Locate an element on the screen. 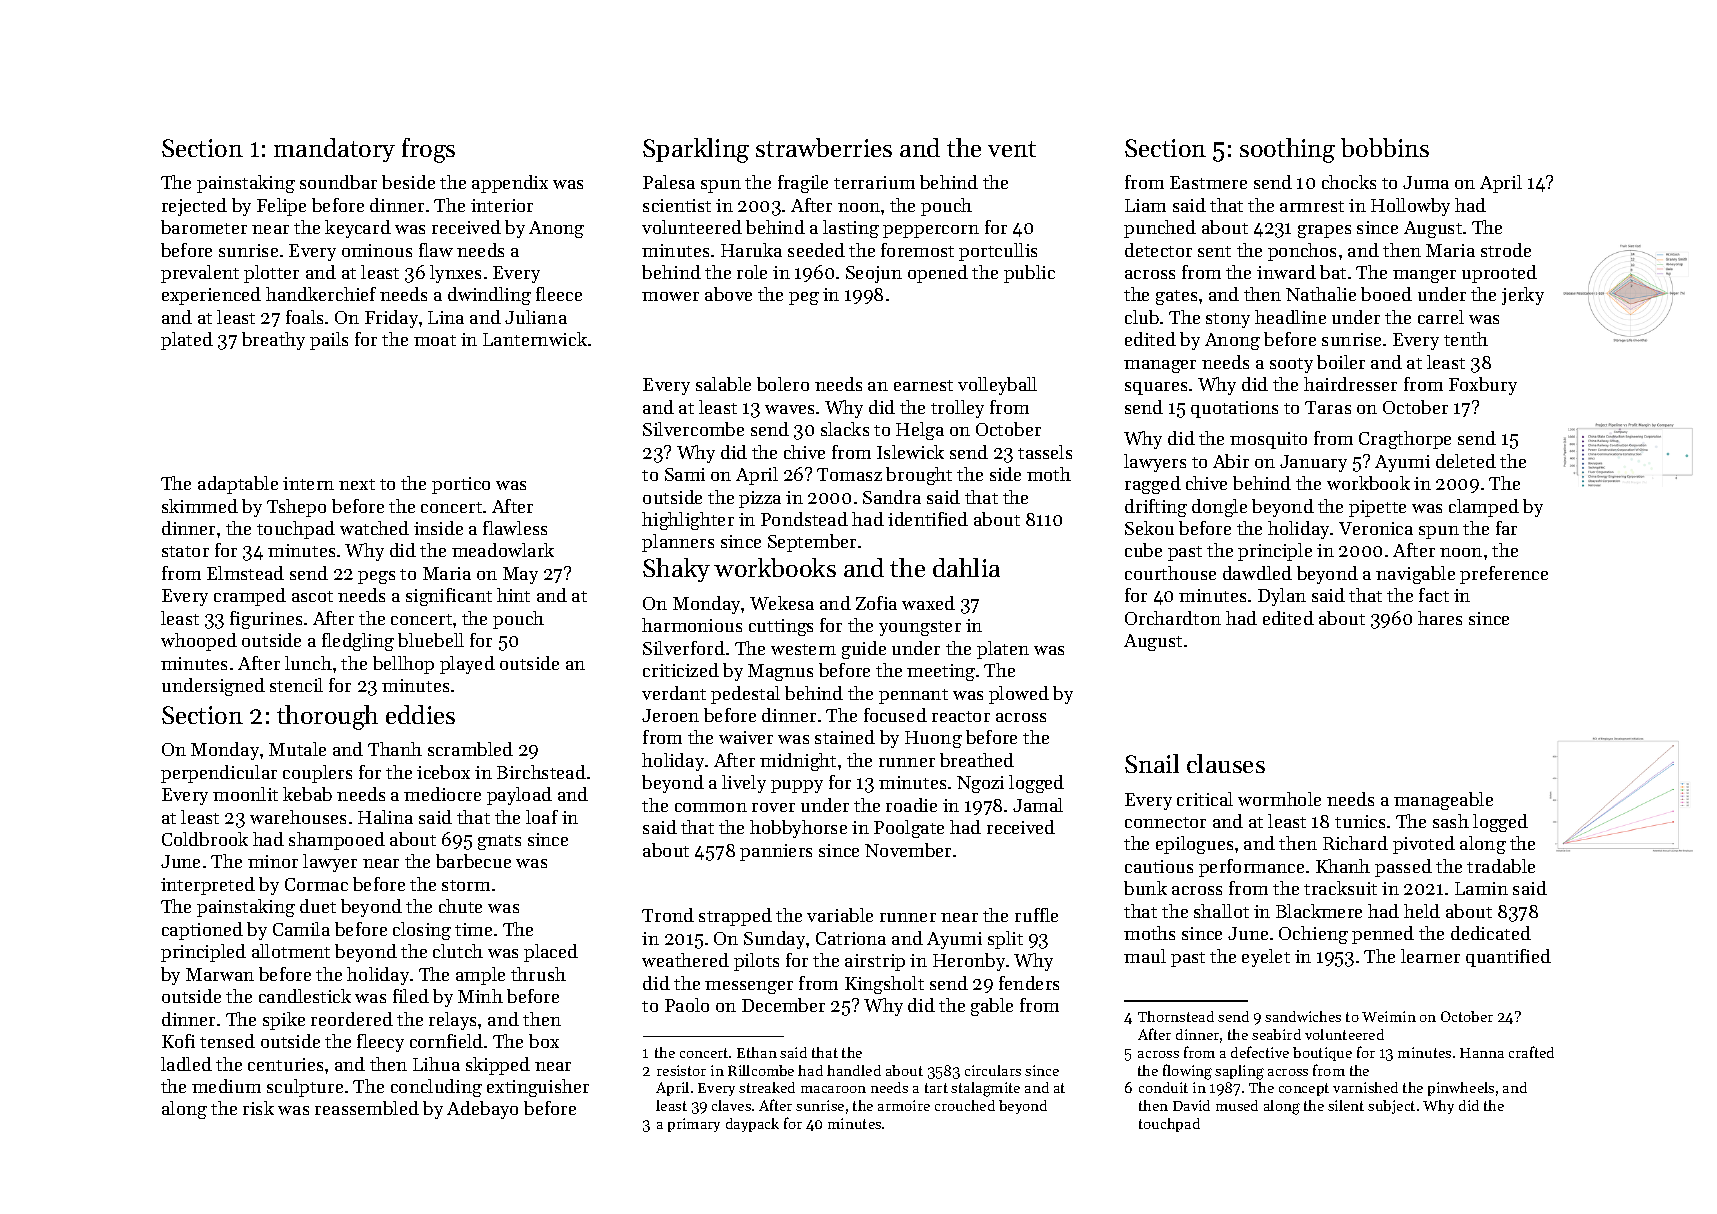  cautious is located at coordinates (1159, 866).
